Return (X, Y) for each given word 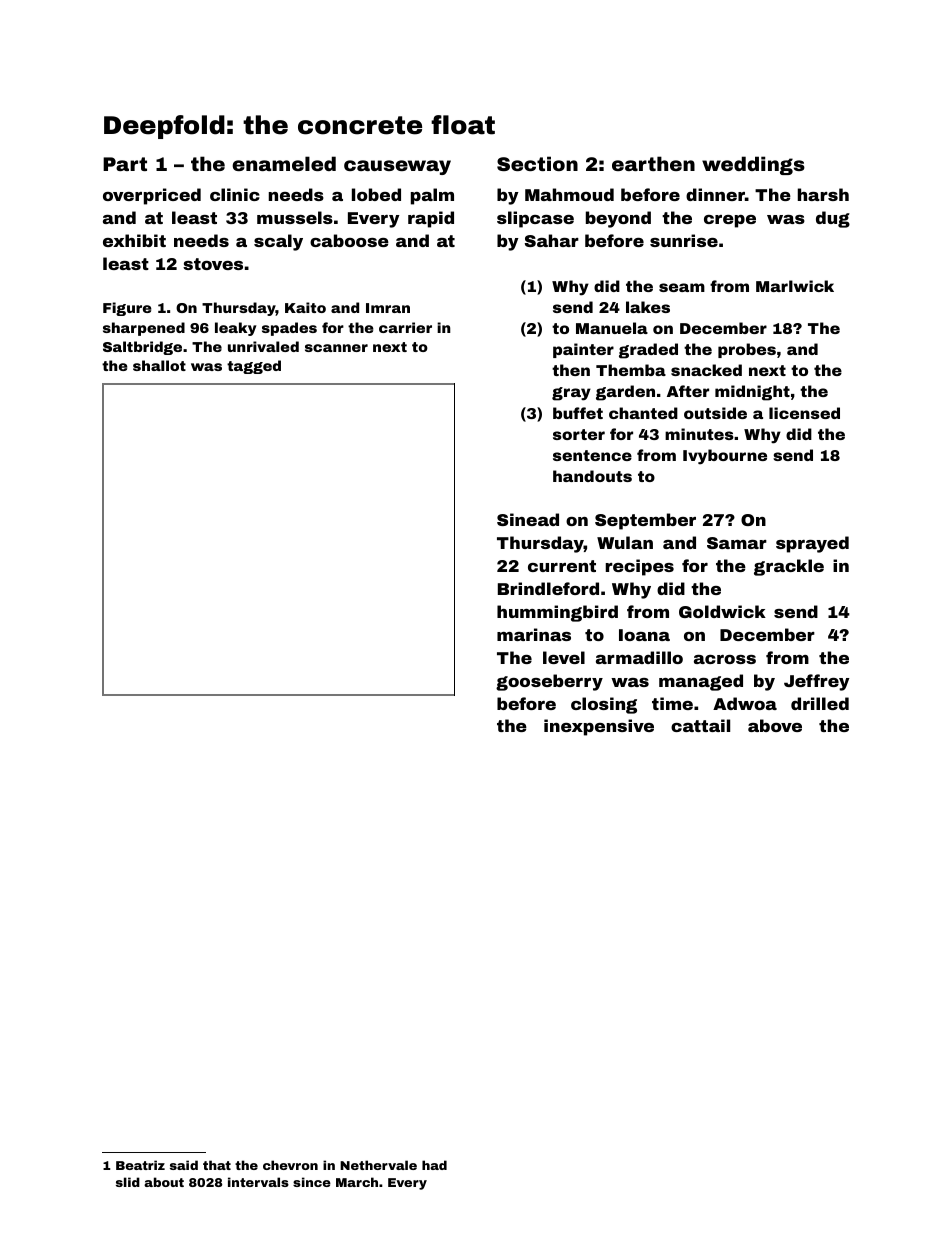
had (434, 1165)
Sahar (552, 240)
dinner (715, 194)
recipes (640, 567)
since (312, 1182)
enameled (284, 163)
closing (604, 705)
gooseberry (549, 682)
